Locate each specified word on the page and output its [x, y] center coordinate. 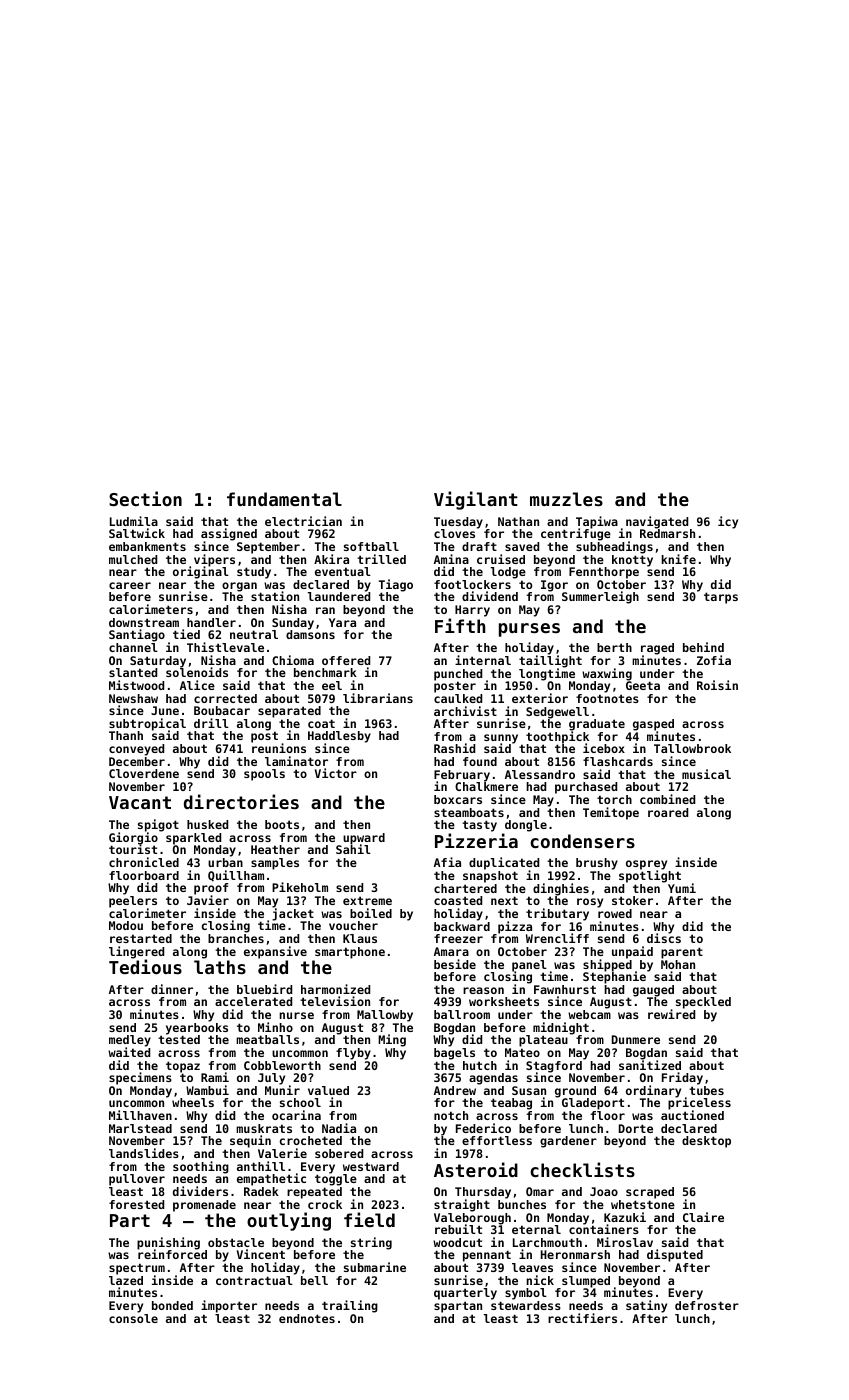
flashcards [618, 761]
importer [229, 1306]
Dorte [636, 1128]
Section [145, 498]
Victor [336, 773]
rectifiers [582, 1318]
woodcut [457, 1242]
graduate [597, 725]
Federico [483, 1128]
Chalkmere [486, 786]
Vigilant [476, 500]
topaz [183, 1067]
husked [207, 824]
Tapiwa [597, 522]
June [165, 710]
